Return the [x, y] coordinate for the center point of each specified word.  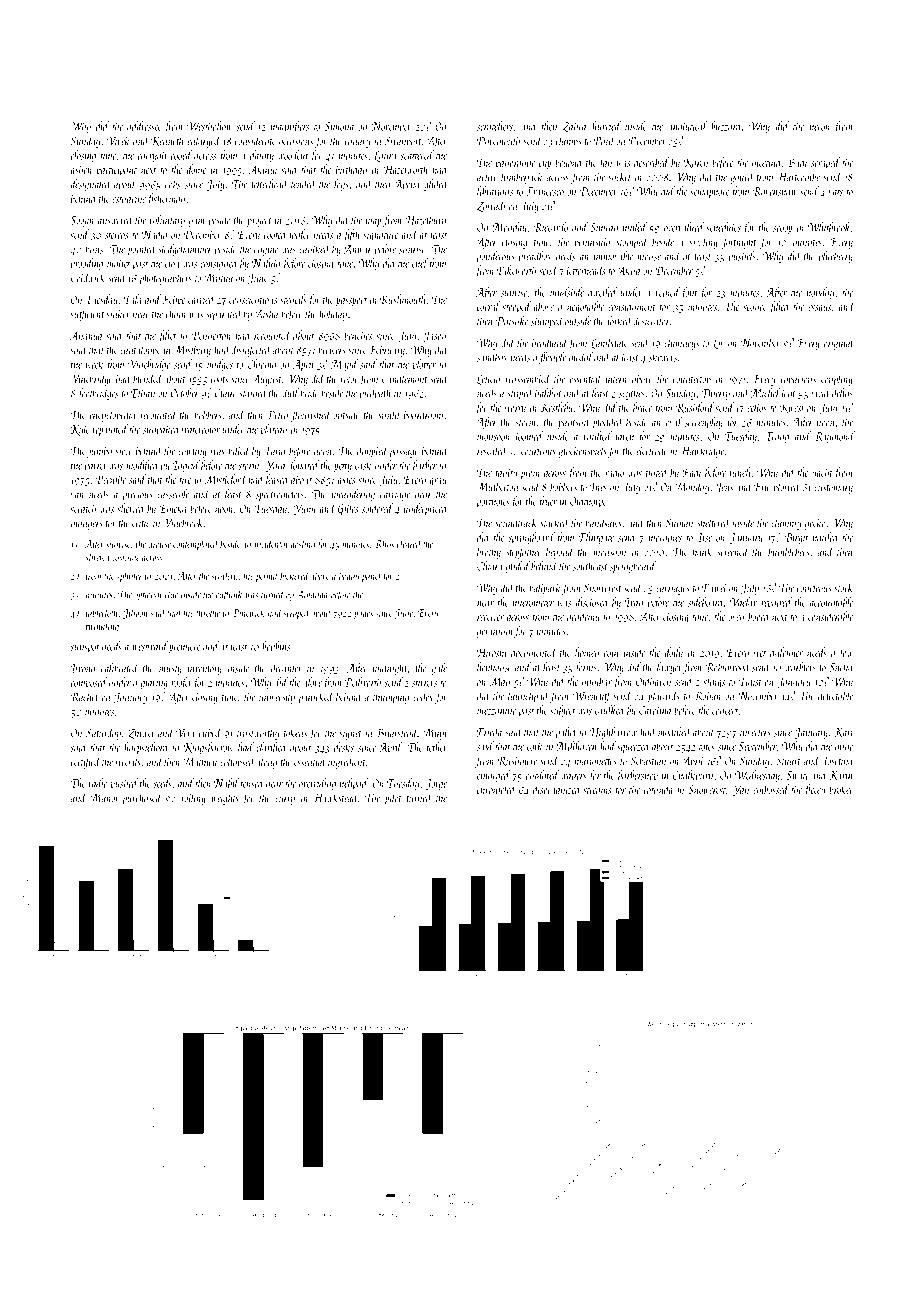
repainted [110, 430]
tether [437, 747]
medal [581, 357]
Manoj [104, 799]
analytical [687, 127]
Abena [407, 184]
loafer [300, 235]
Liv [718, 344]
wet [760, 653]
